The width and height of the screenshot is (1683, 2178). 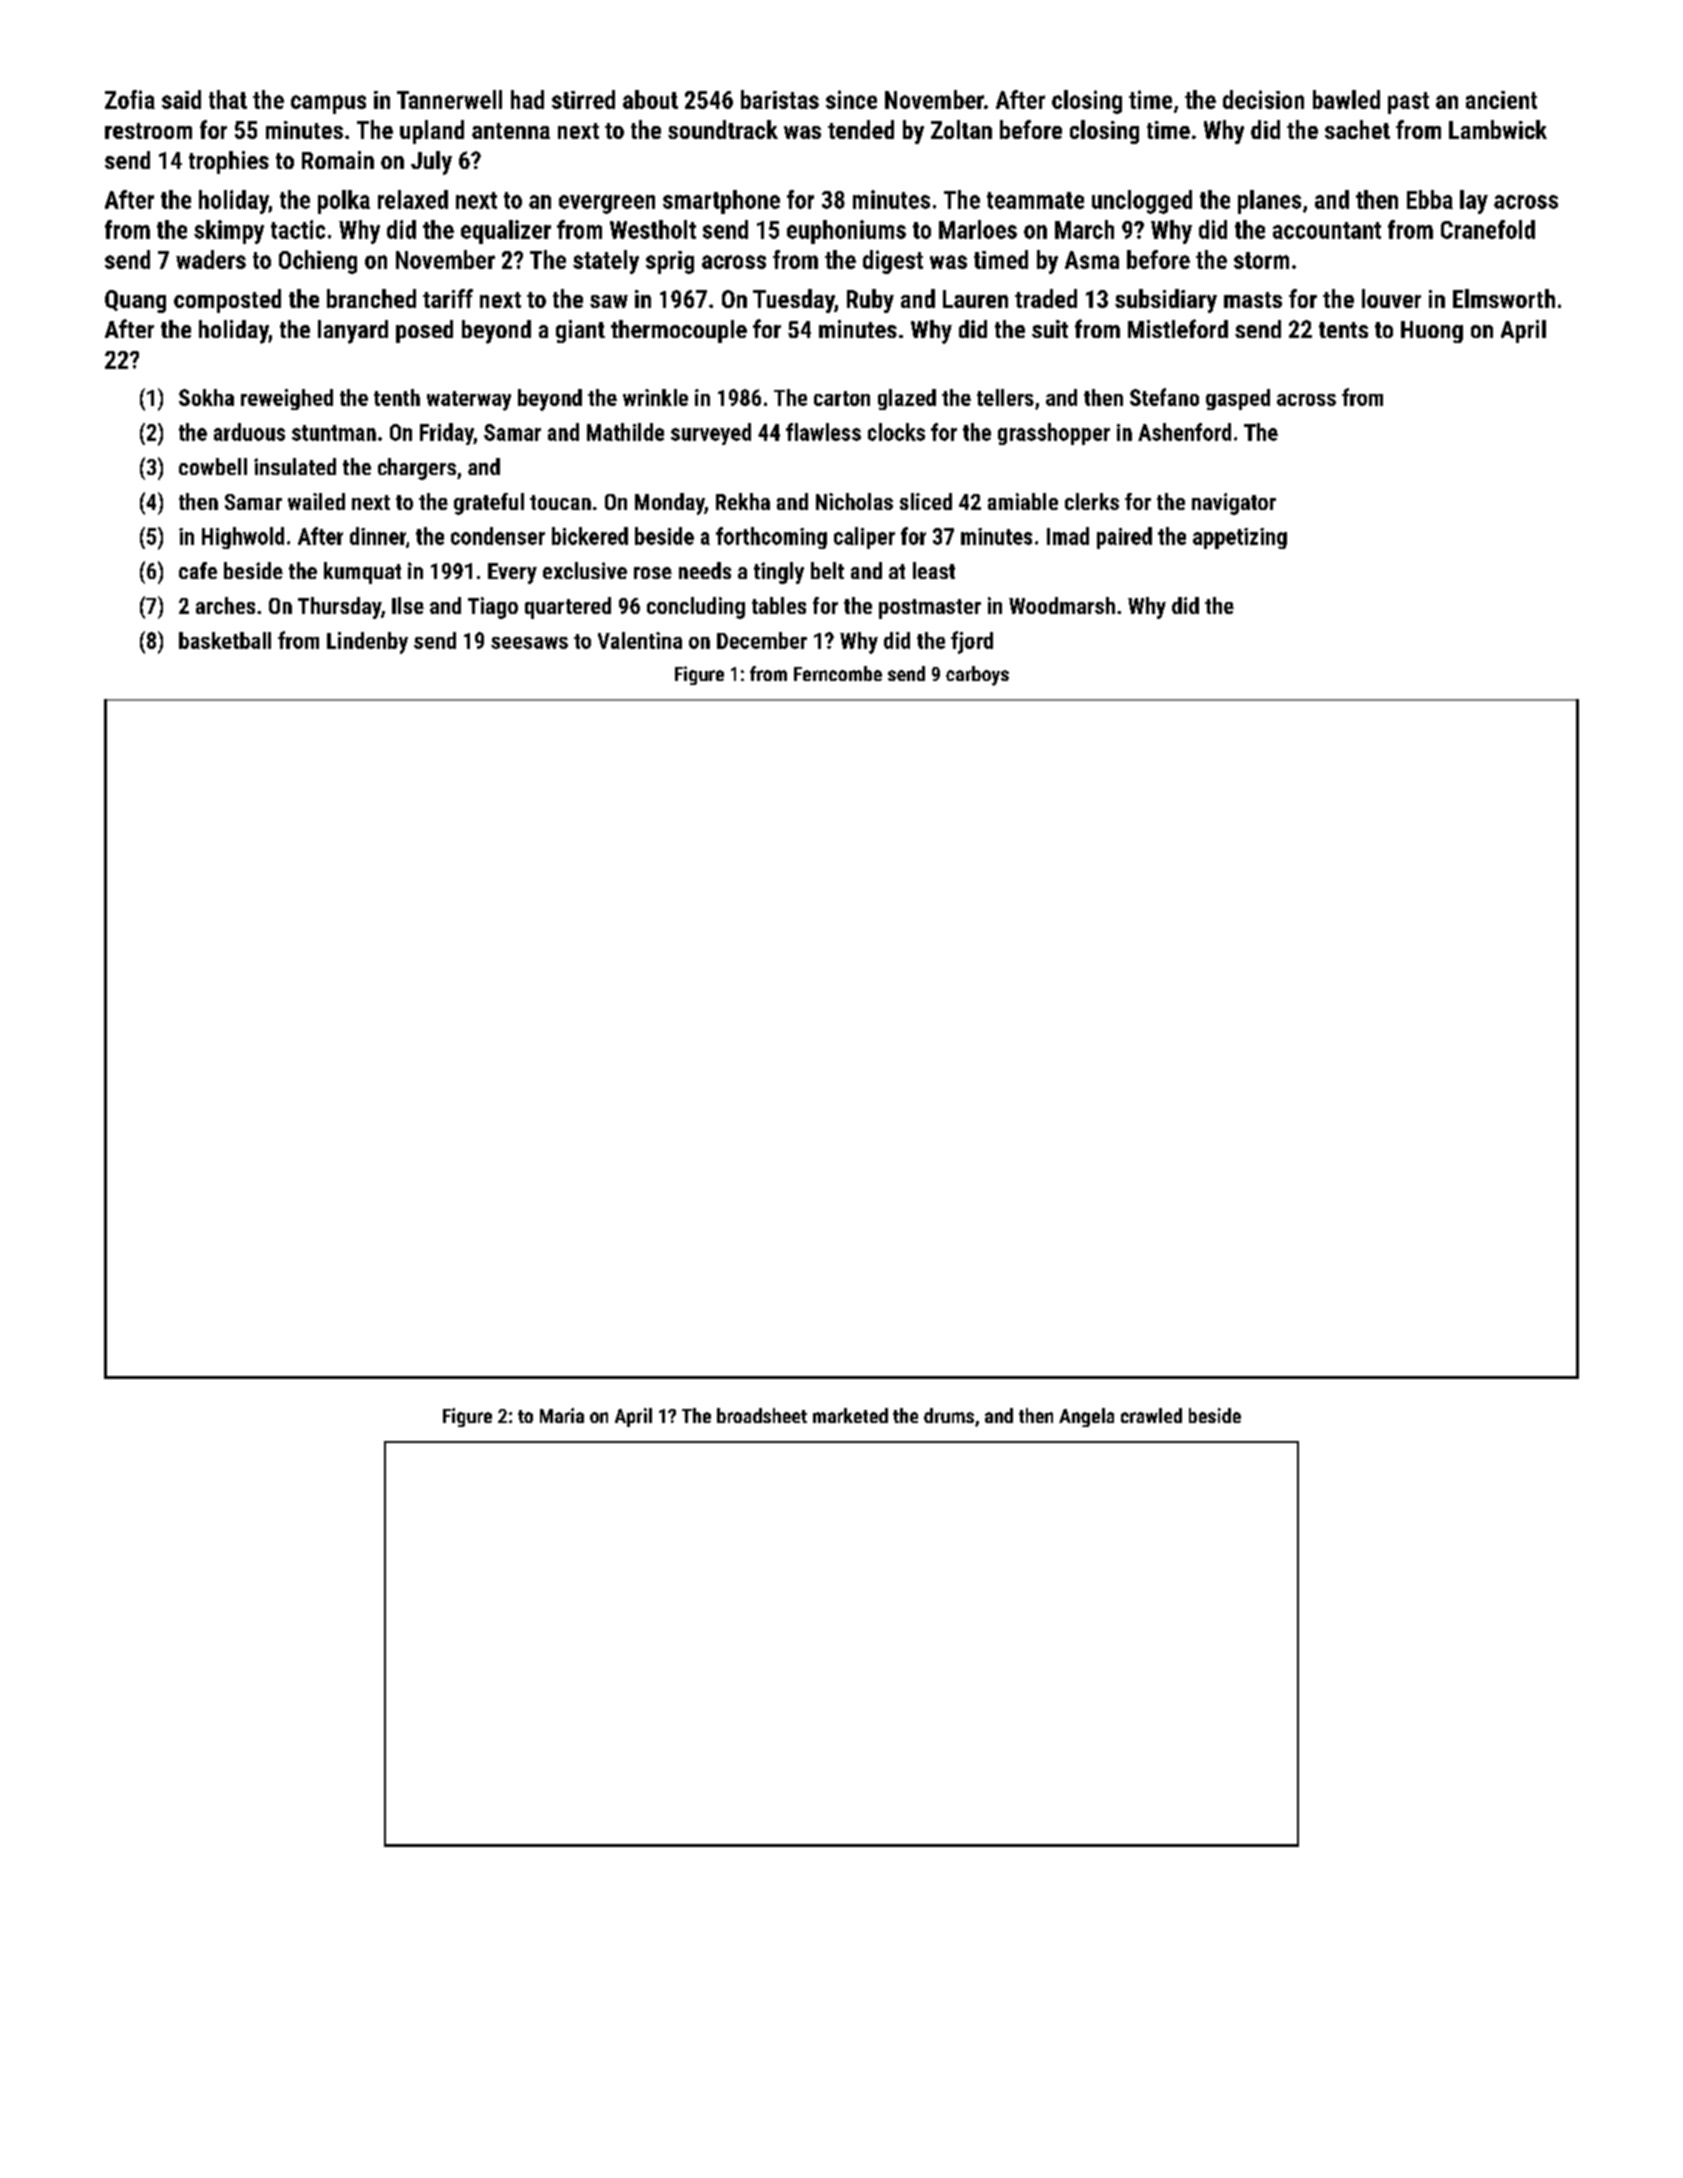 What do you see at coordinates (851, 99) in the screenshot?
I see `since` at bounding box center [851, 99].
